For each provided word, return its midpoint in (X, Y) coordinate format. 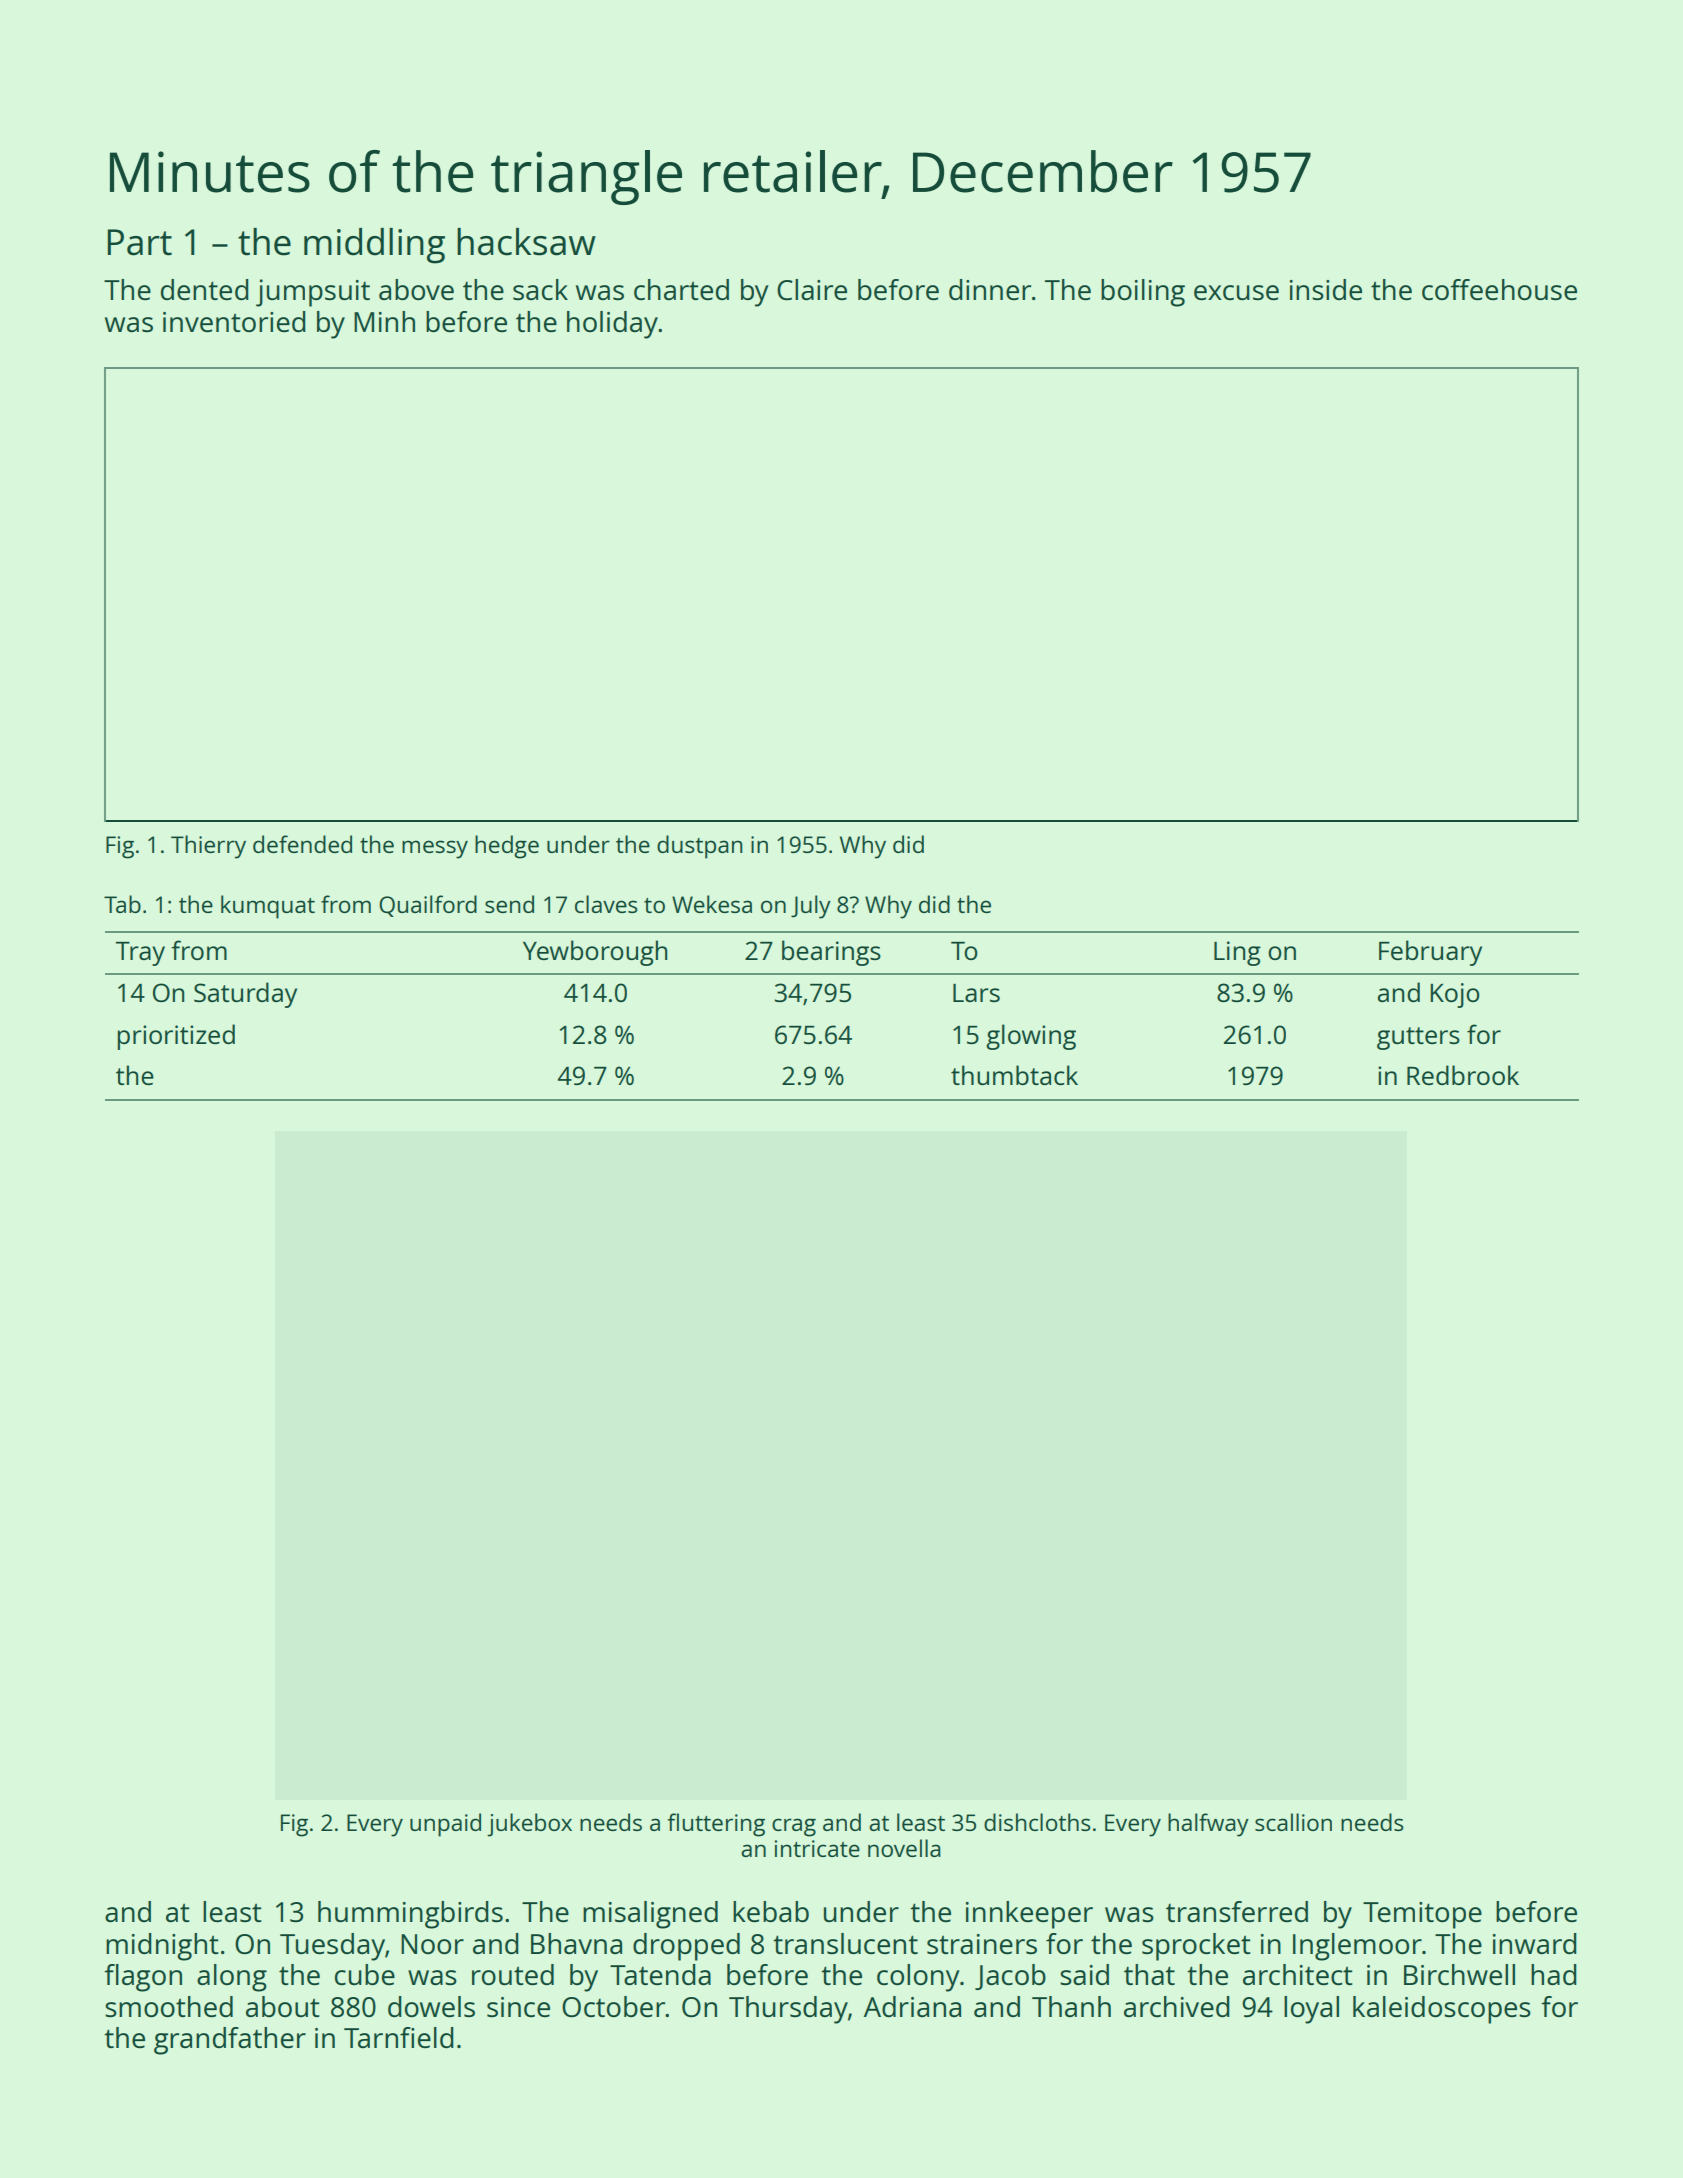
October (614, 2006)
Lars (976, 993)
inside (1326, 289)
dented (205, 289)
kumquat (268, 907)
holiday (612, 325)
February (1430, 953)
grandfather (230, 2041)
